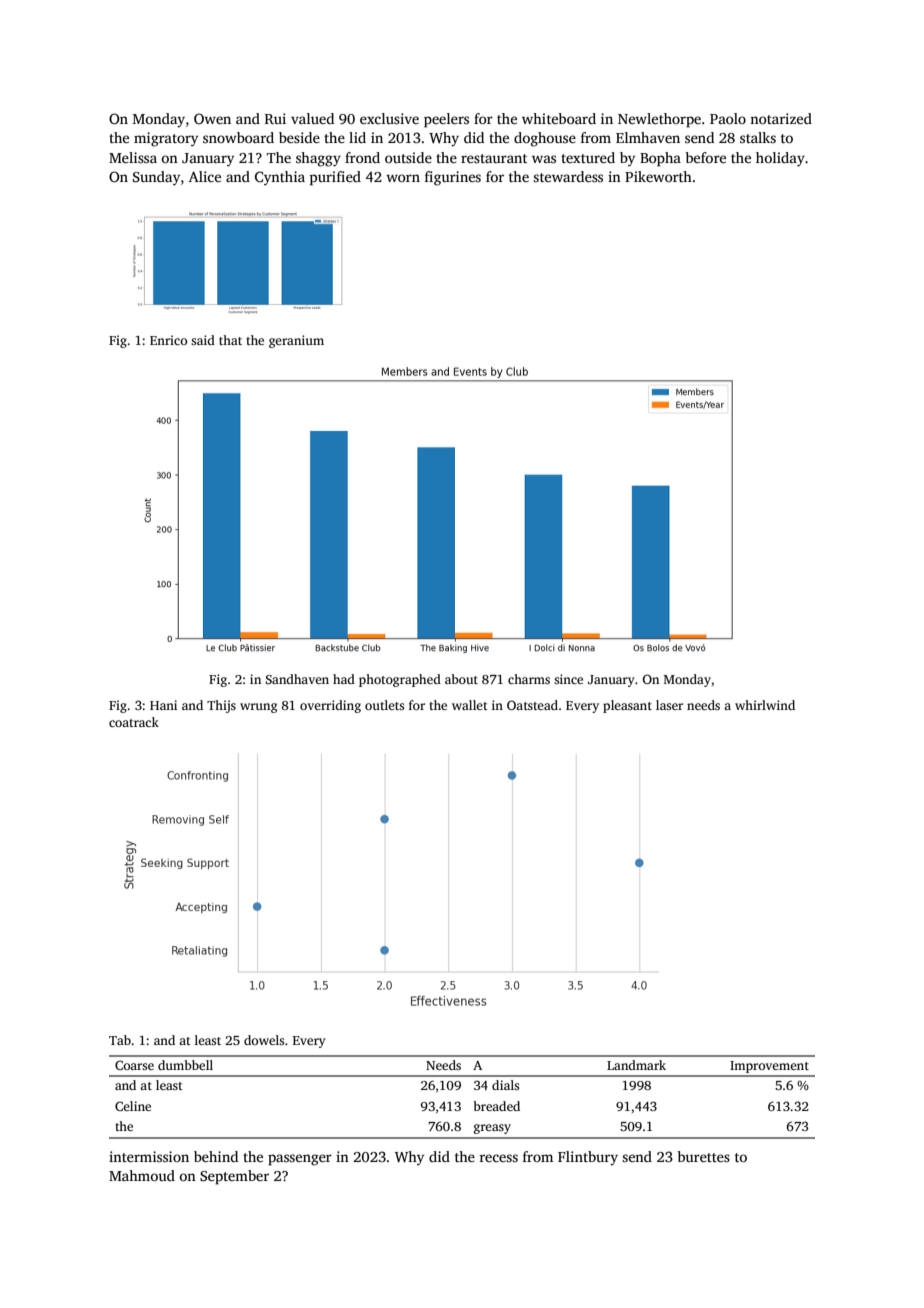 Image resolution: width=924 pixels, height=1308 pixels. What do you see at coordinates (559, 118) in the screenshot?
I see `whiteboard` at bounding box center [559, 118].
